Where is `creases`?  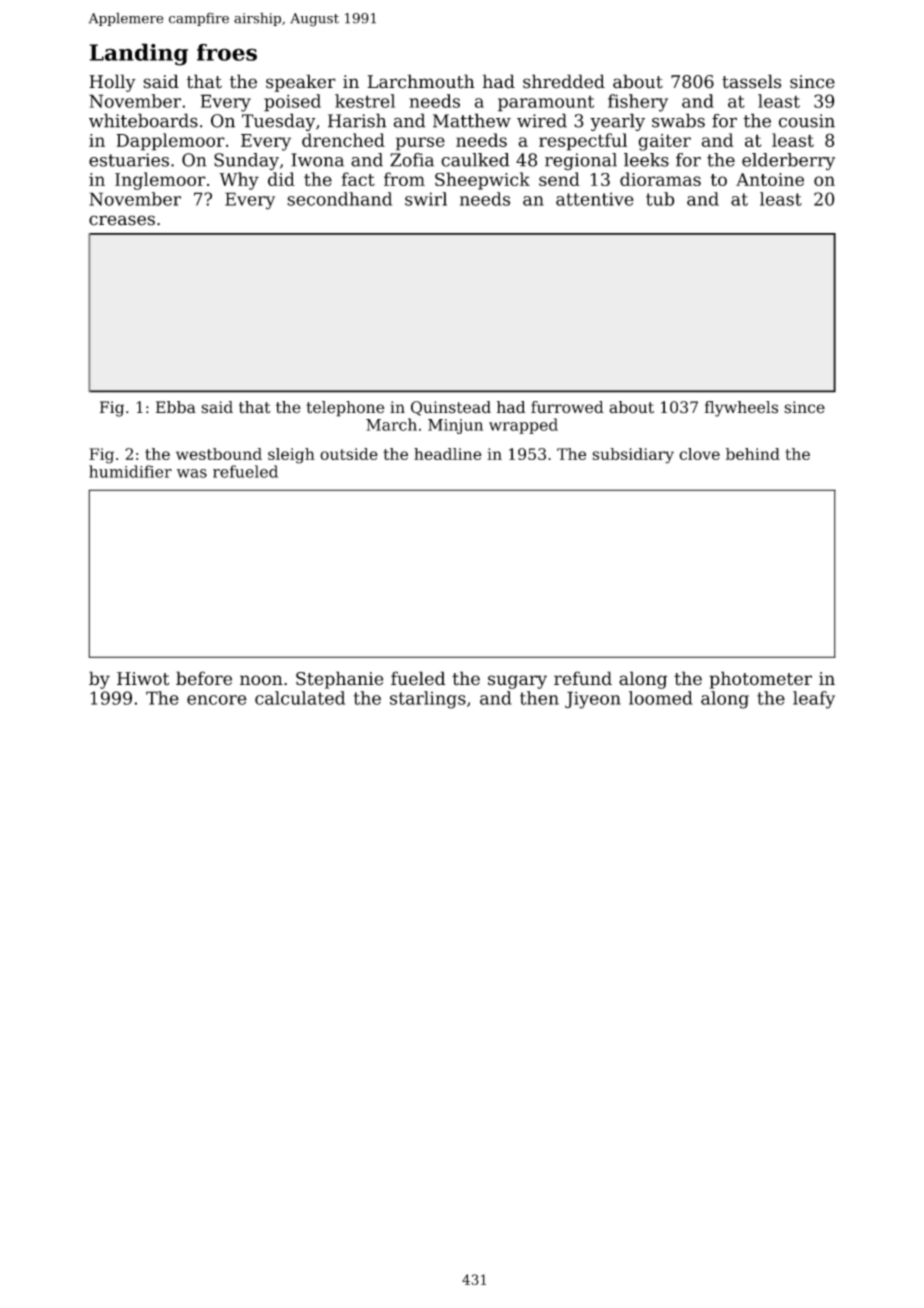
creases is located at coordinates (122, 220).
